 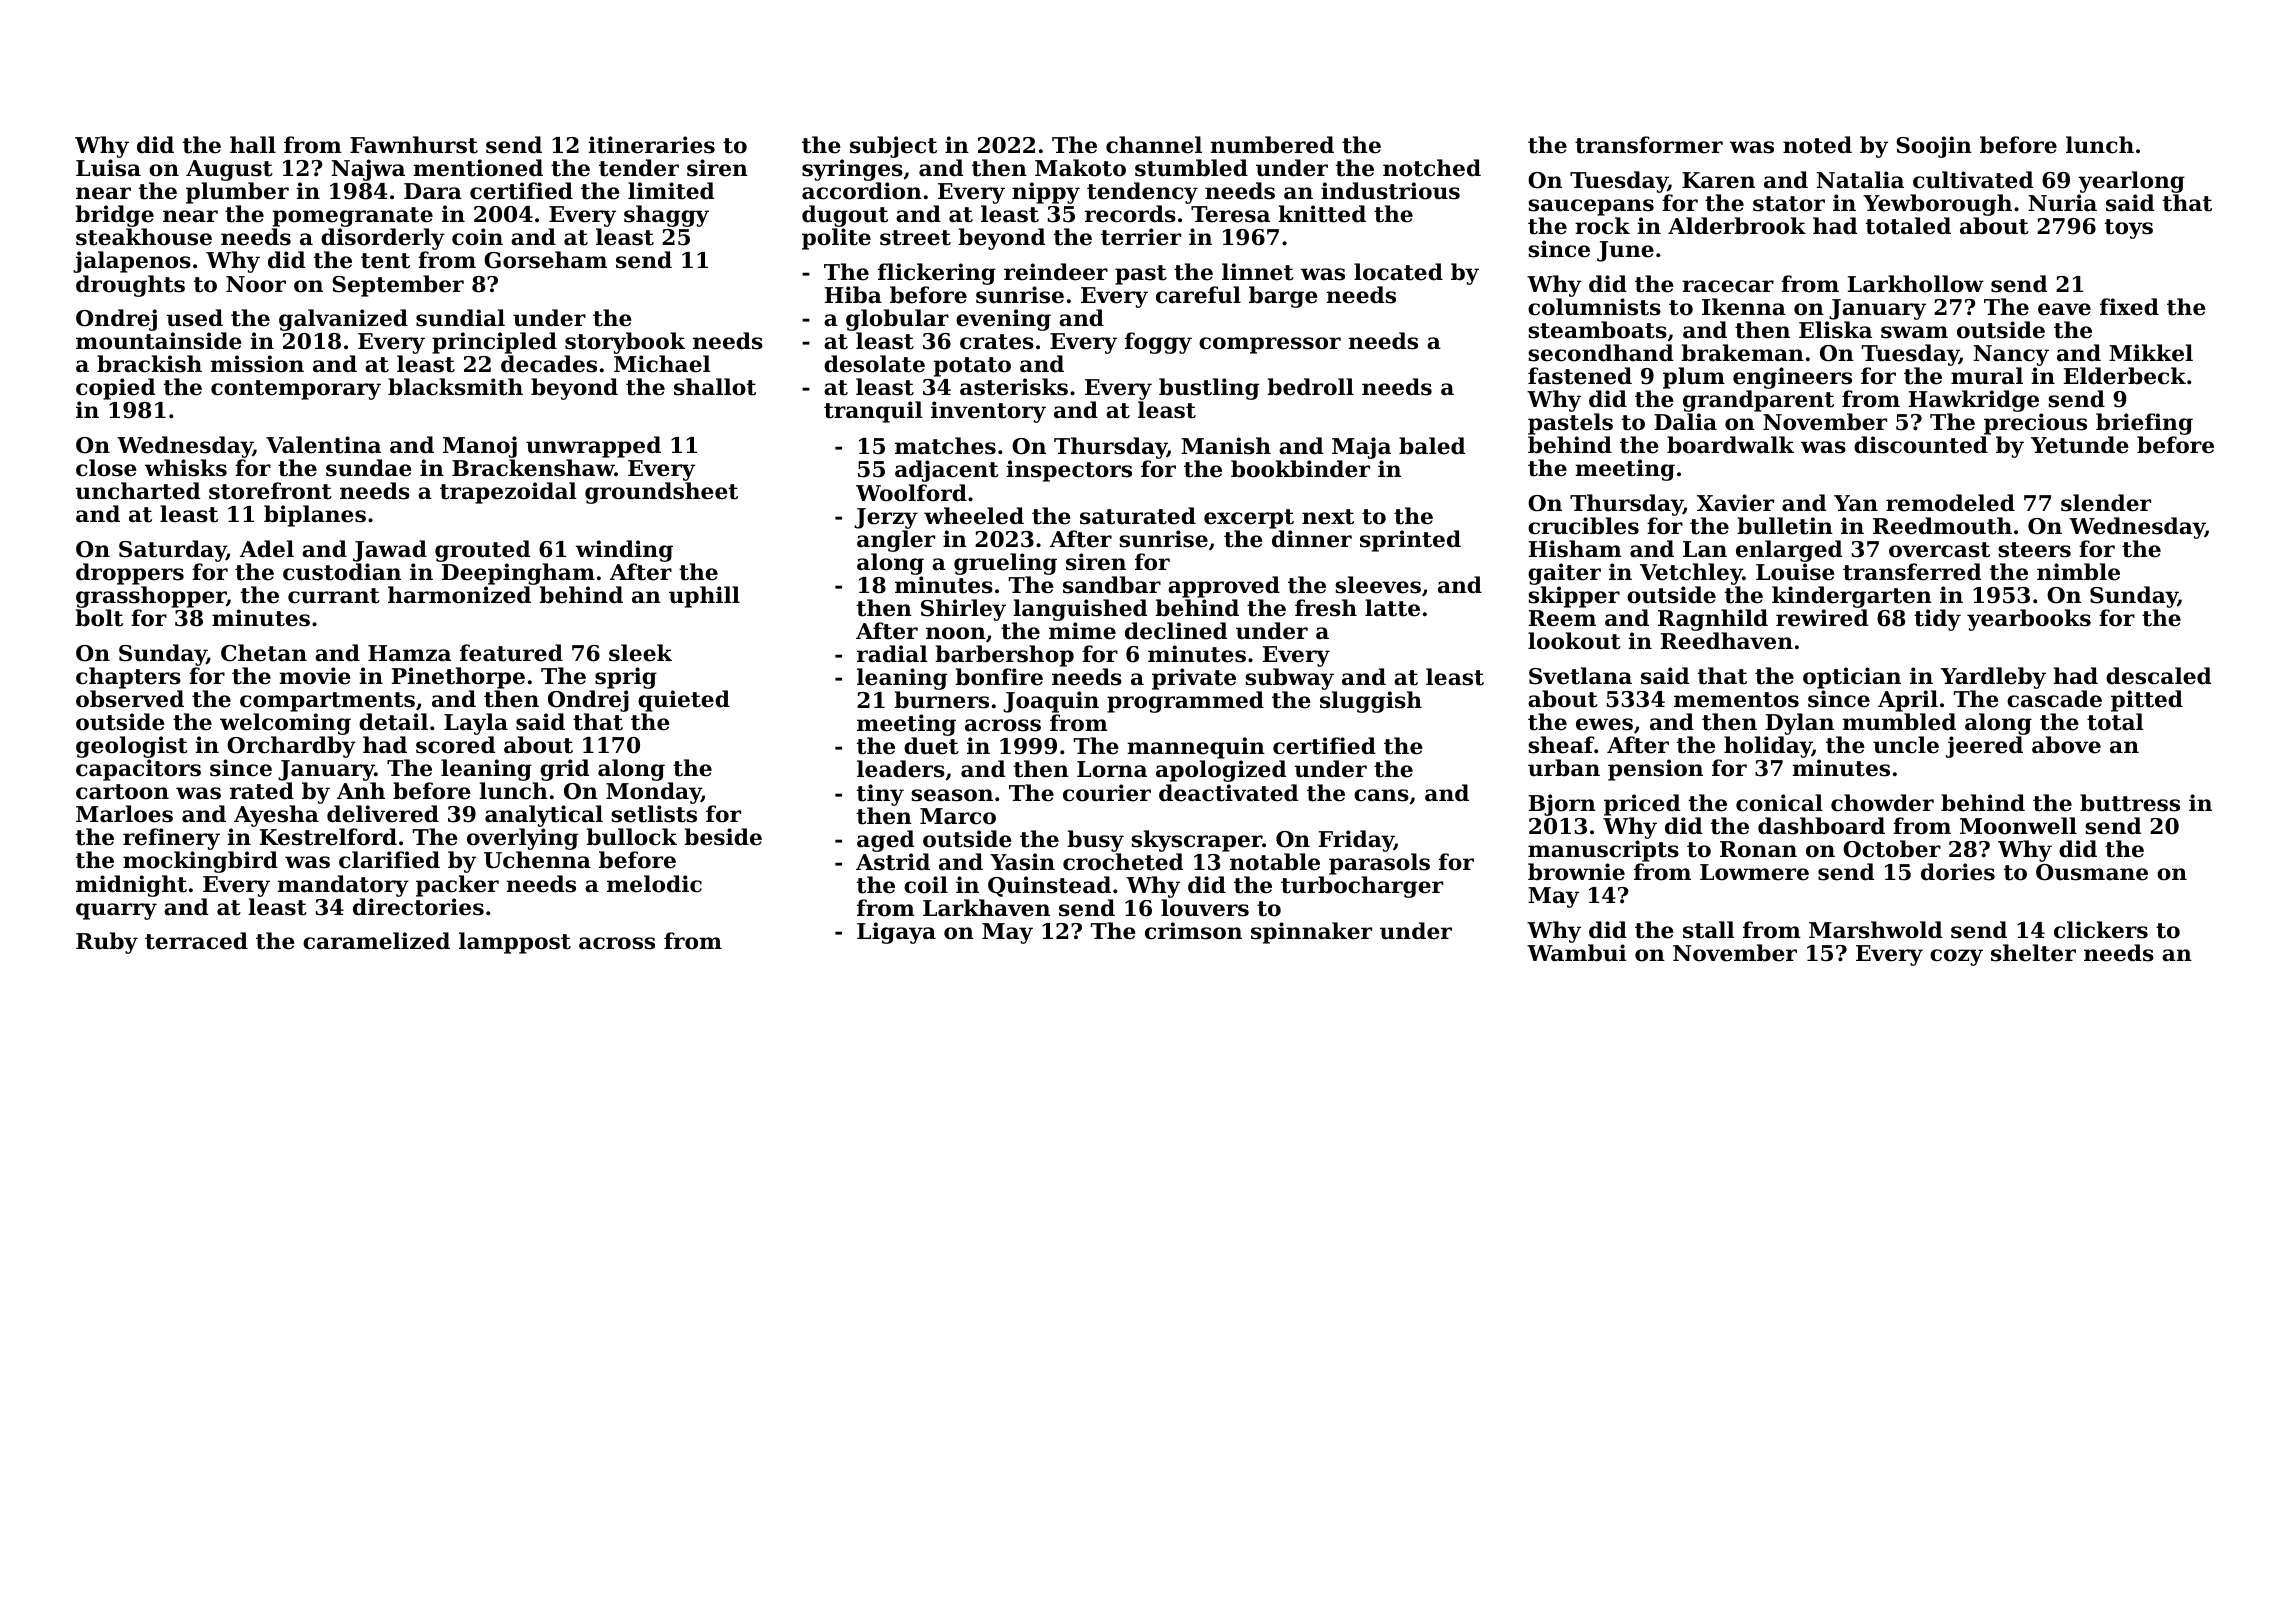 I want to click on copied, so click(x=115, y=389).
